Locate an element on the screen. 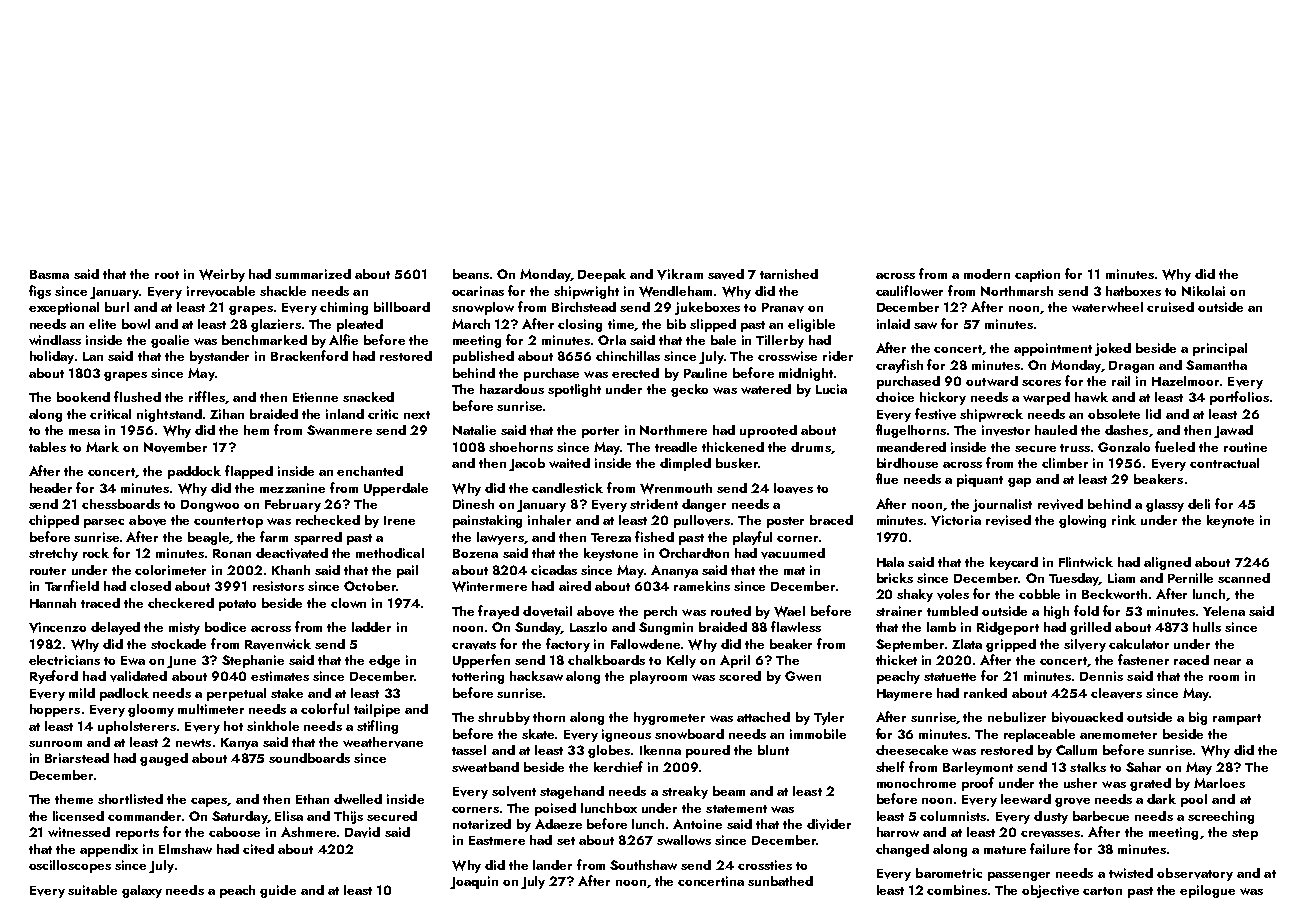 The width and height of the screenshot is (1308, 924). rail is located at coordinates (1121, 381).
